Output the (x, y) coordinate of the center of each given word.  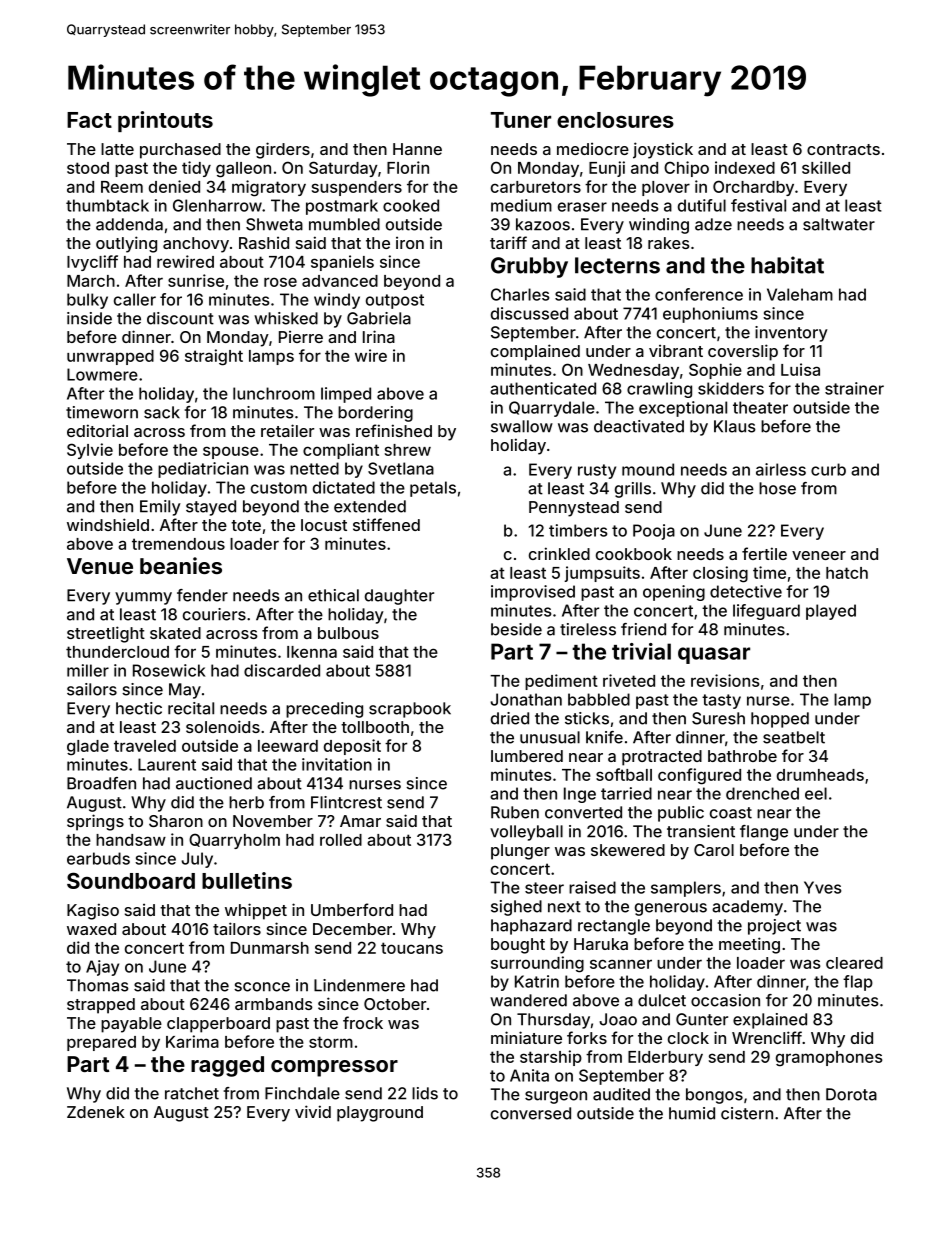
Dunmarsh (270, 948)
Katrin (537, 981)
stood (88, 168)
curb (828, 469)
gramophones (829, 1059)
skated (175, 633)
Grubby (529, 267)
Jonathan (526, 699)
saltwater (839, 224)
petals (433, 489)
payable (131, 1025)
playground (380, 1114)
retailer (287, 430)
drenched (762, 793)
